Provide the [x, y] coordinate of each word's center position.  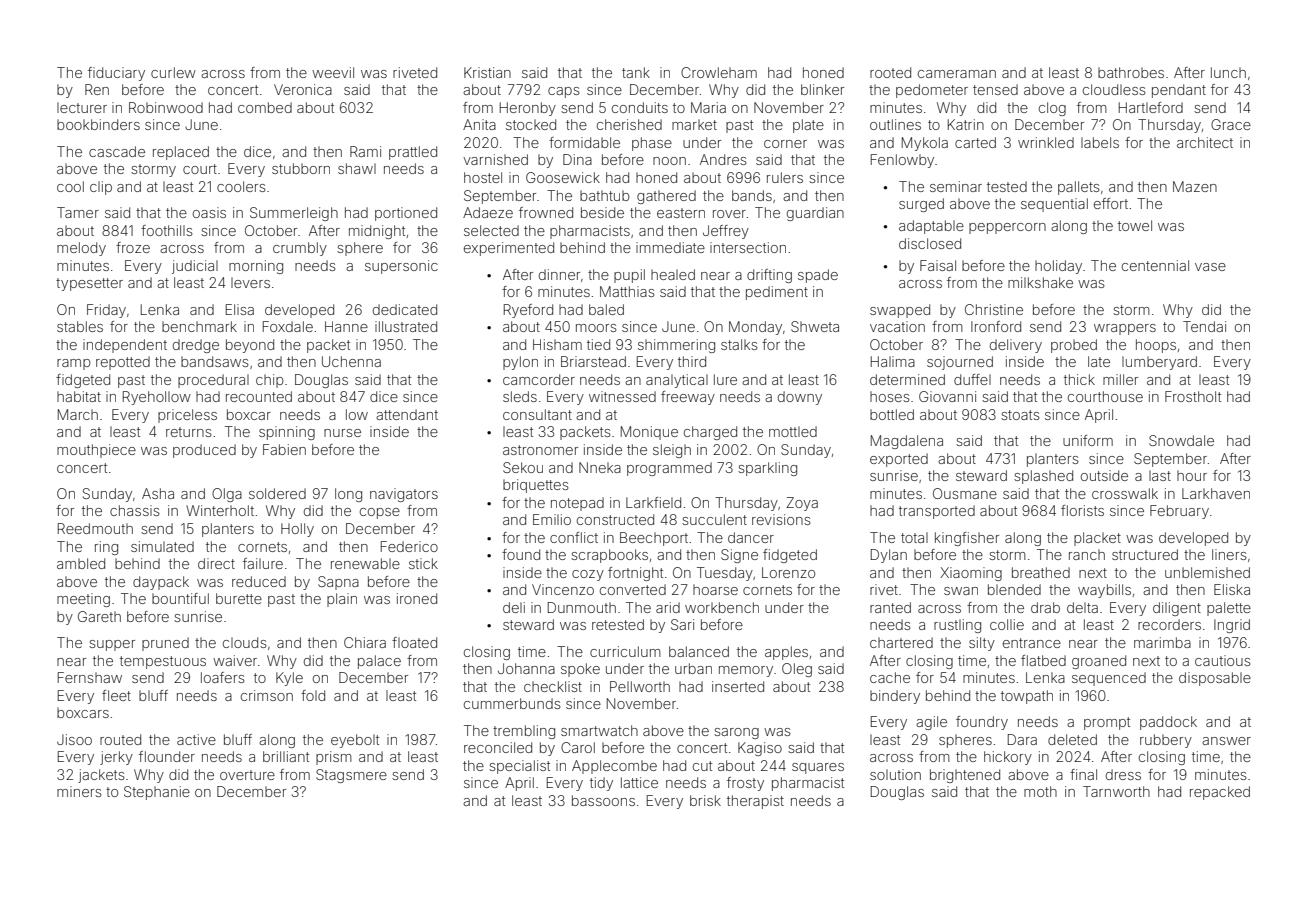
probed [1074, 346]
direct [216, 563]
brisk [705, 800]
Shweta [815, 326]
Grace [1231, 124]
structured [1145, 554]
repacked [1220, 793]
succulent [714, 519]
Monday [755, 328]
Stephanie [157, 793]
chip [270, 381]
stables [80, 326]
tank [636, 72]
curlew [173, 72]
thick [1079, 379]
